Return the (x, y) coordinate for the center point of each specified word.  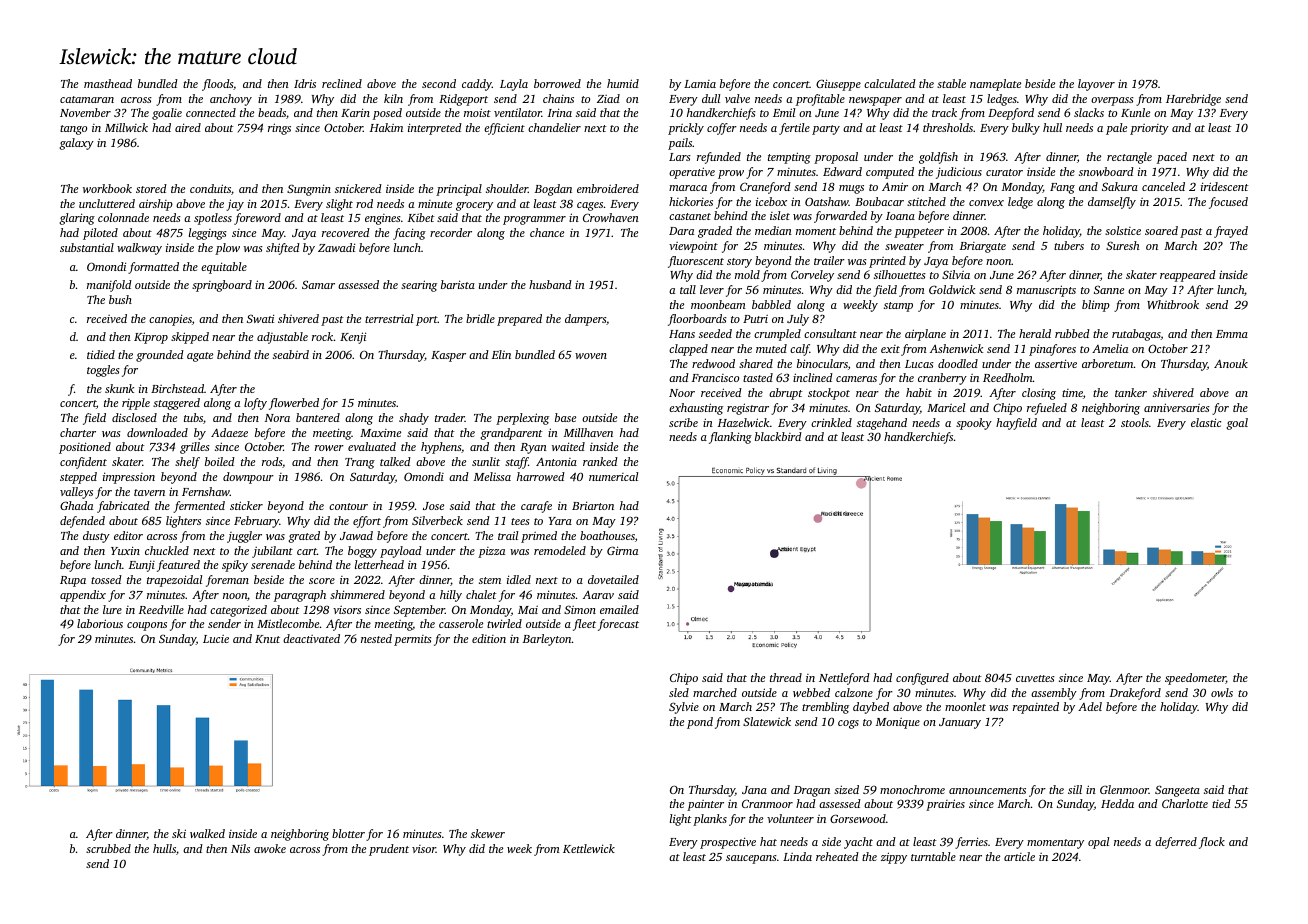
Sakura (1120, 186)
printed (887, 262)
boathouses (607, 535)
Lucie (216, 639)
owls (1222, 692)
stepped (78, 478)
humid (623, 83)
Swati (260, 318)
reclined (342, 83)
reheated (837, 856)
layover (1096, 85)
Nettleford (844, 679)
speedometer (1195, 679)
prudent (389, 850)
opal (1098, 843)
